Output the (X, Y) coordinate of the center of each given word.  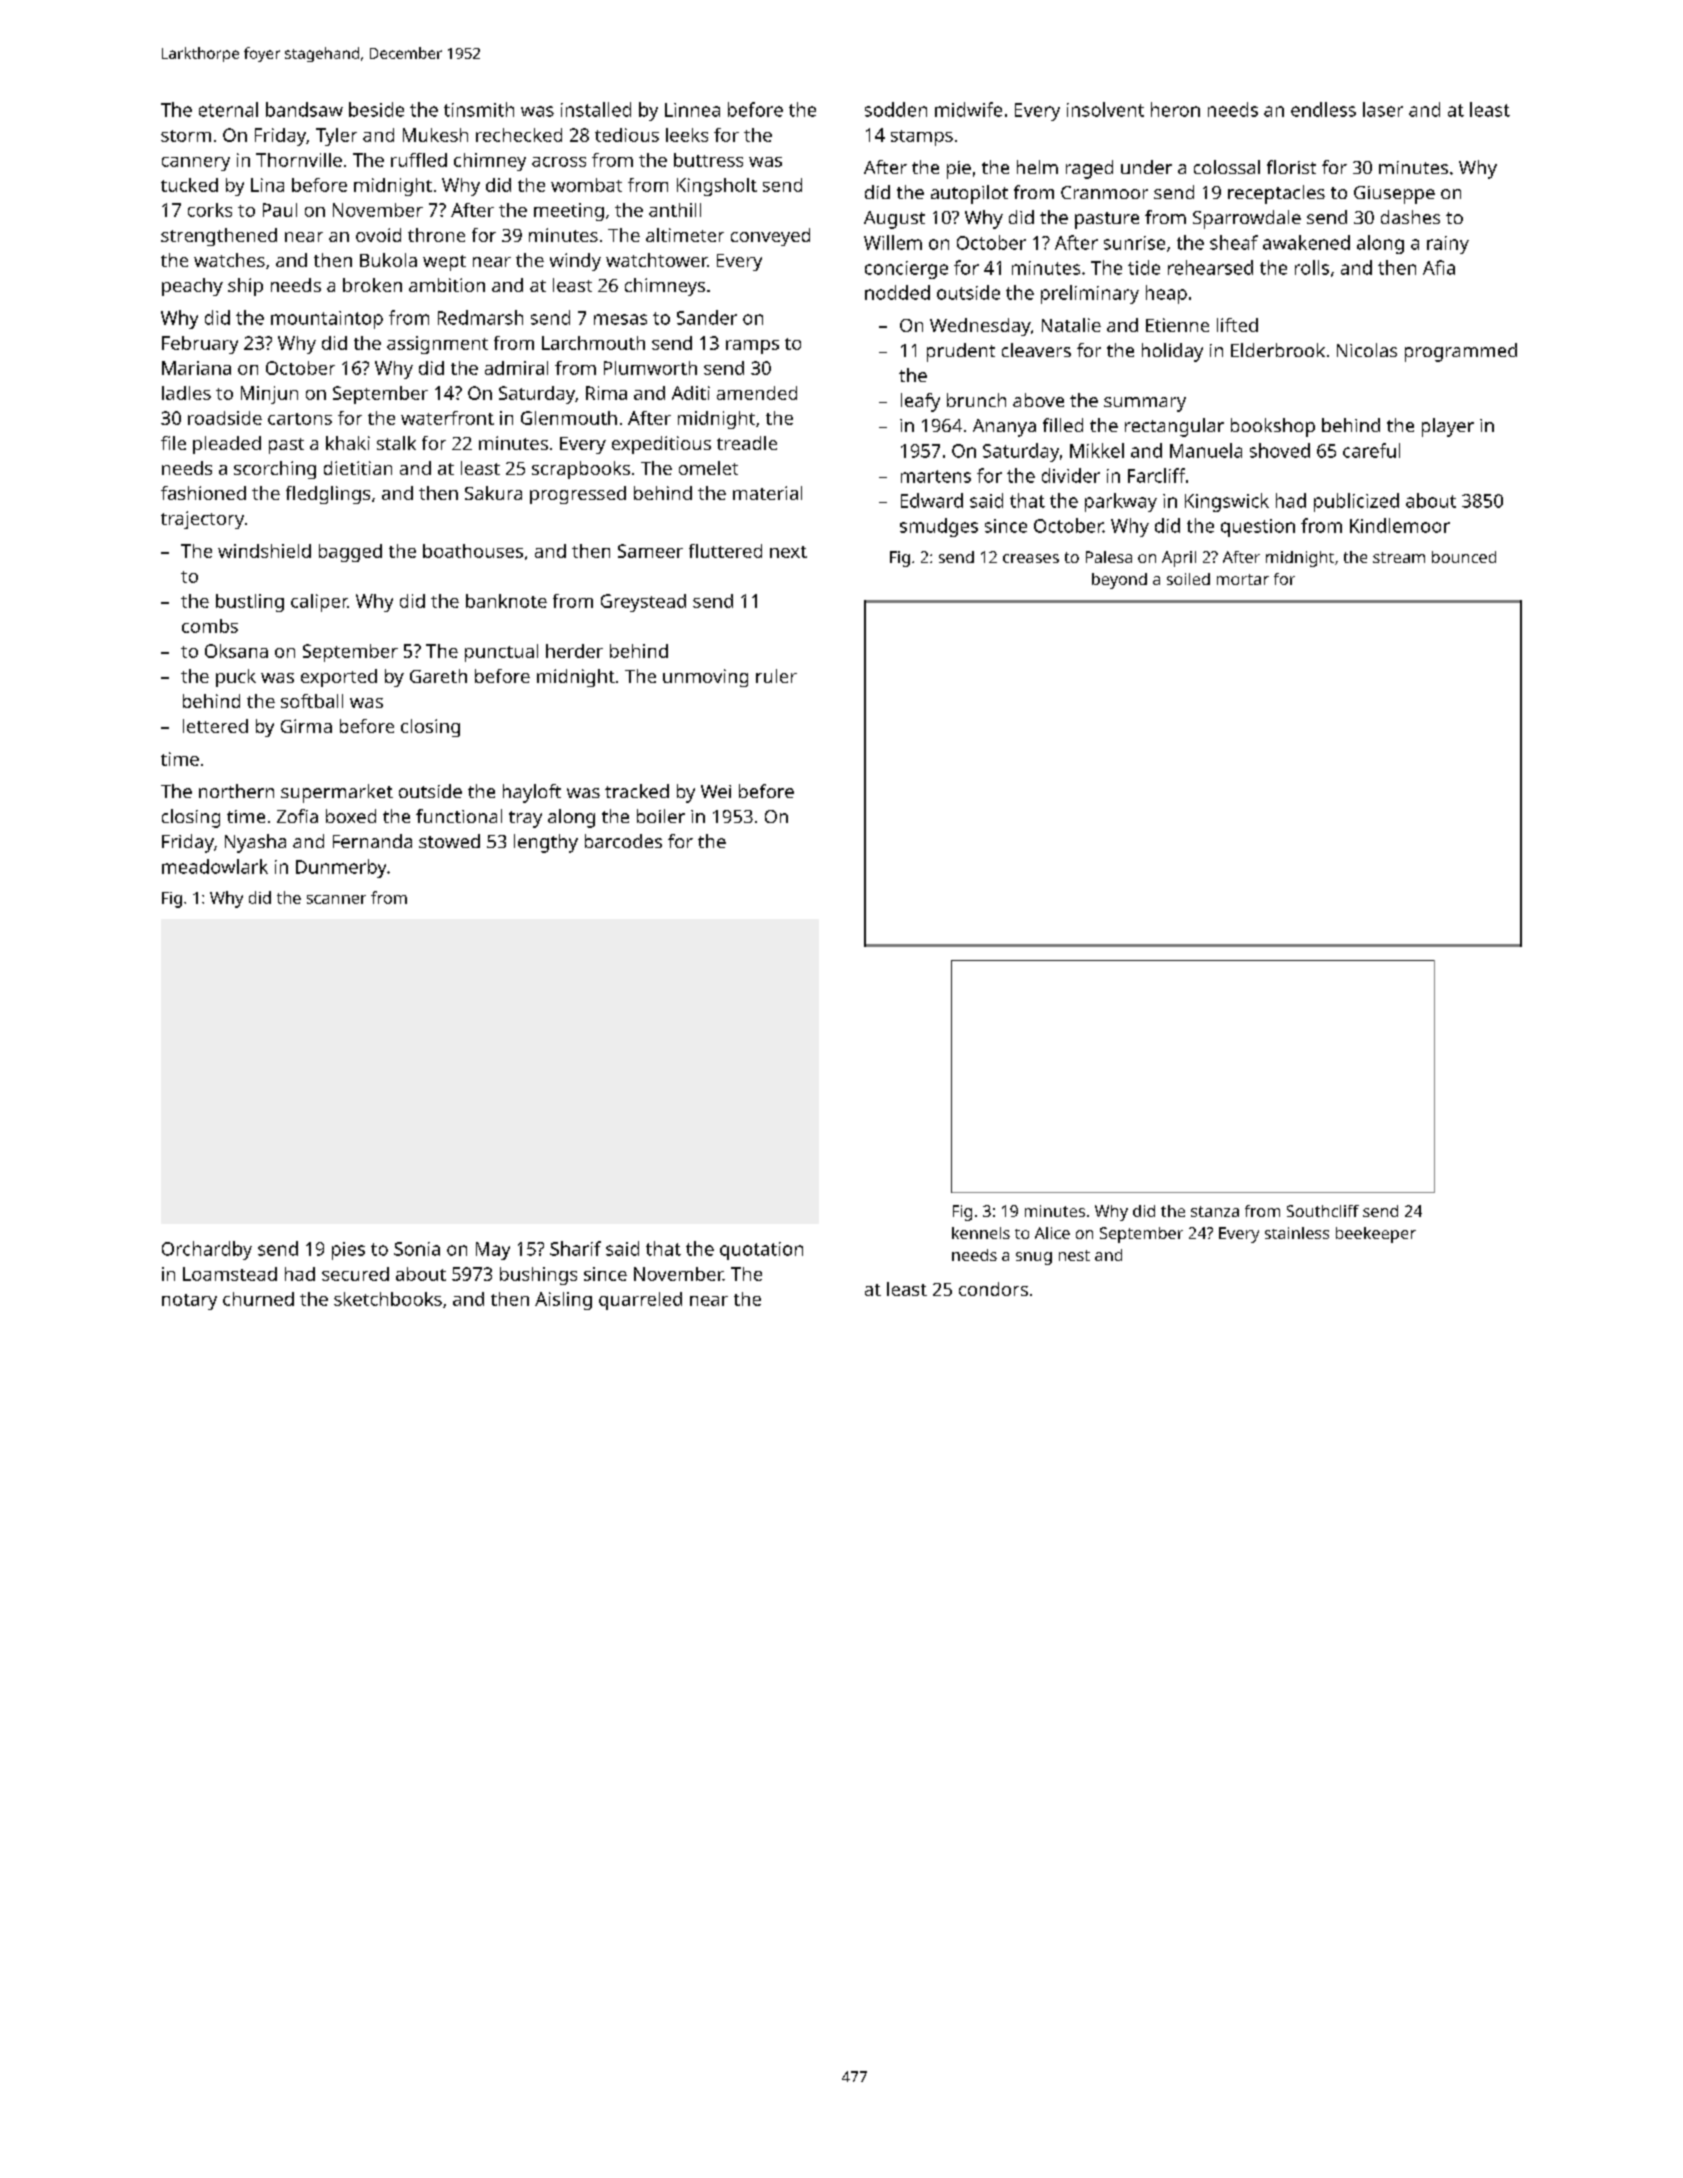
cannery (196, 164)
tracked (637, 791)
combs (210, 626)
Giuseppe (1394, 195)
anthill (675, 210)
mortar (1243, 579)
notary (189, 1302)
